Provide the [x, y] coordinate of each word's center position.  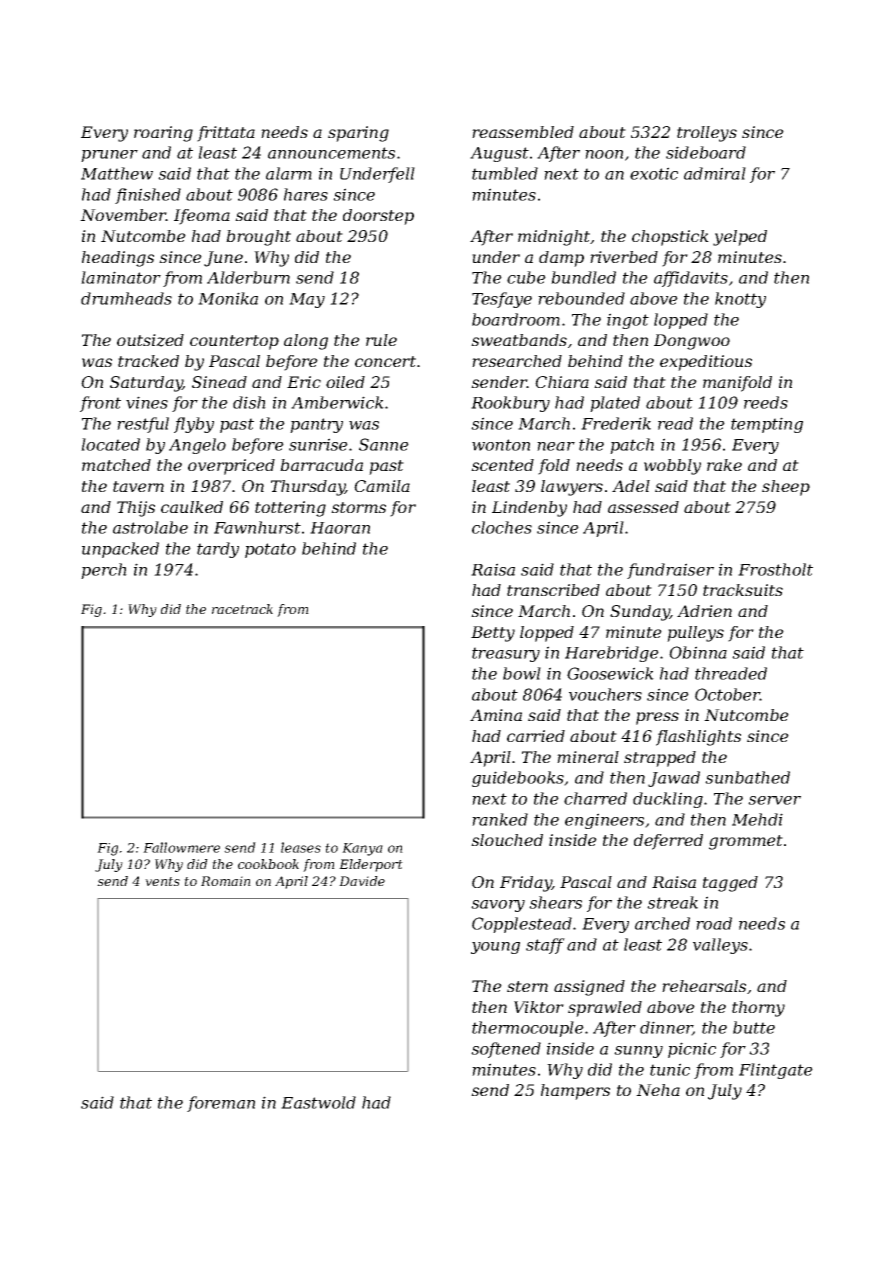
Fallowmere [181, 847]
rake [724, 465]
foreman [221, 1104]
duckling [668, 800]
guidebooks [518, 779]
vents [162, 881]
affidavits [691, 279]
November [123, 215]
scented [502, 465]
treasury [506, 654]
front [100, 404]
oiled [345, 382]
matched [116, 465]
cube [526, 277]
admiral [715, 173]
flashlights [698, 738]
